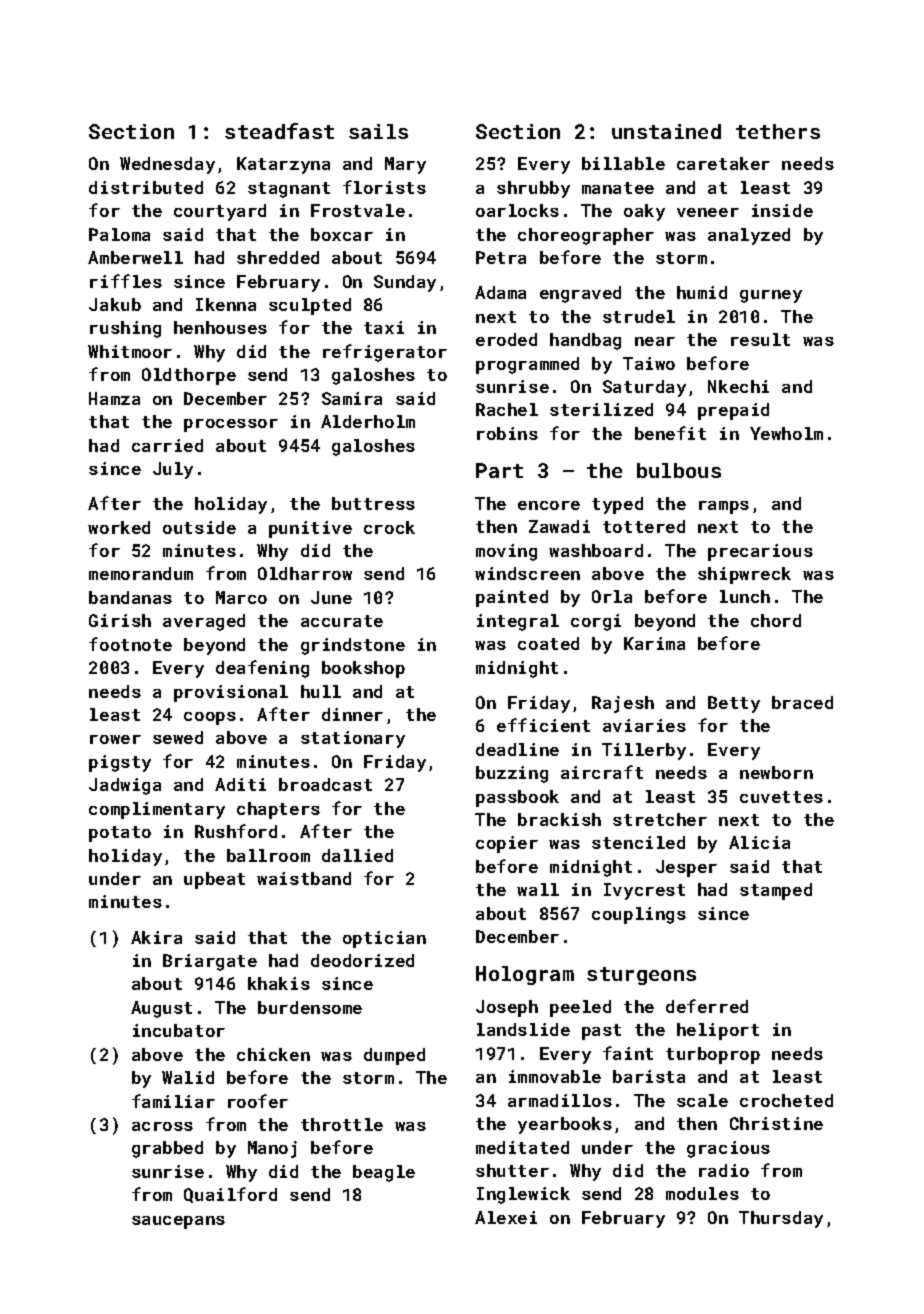 The image size is (924, 1314). I want to click on rower, so click(115, 739).
